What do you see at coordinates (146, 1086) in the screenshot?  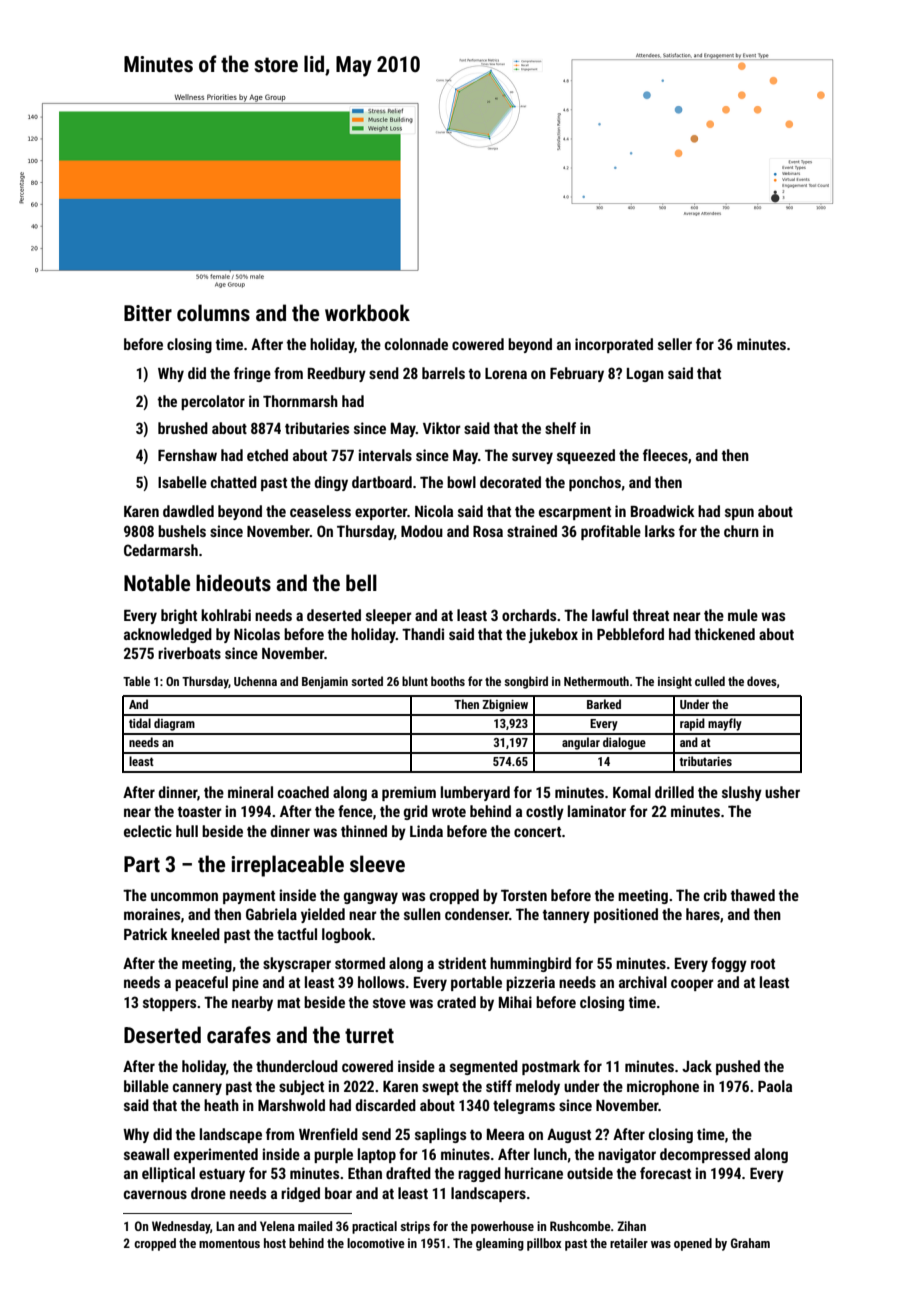 I see `billable` at bounding box center [146, 1086].
